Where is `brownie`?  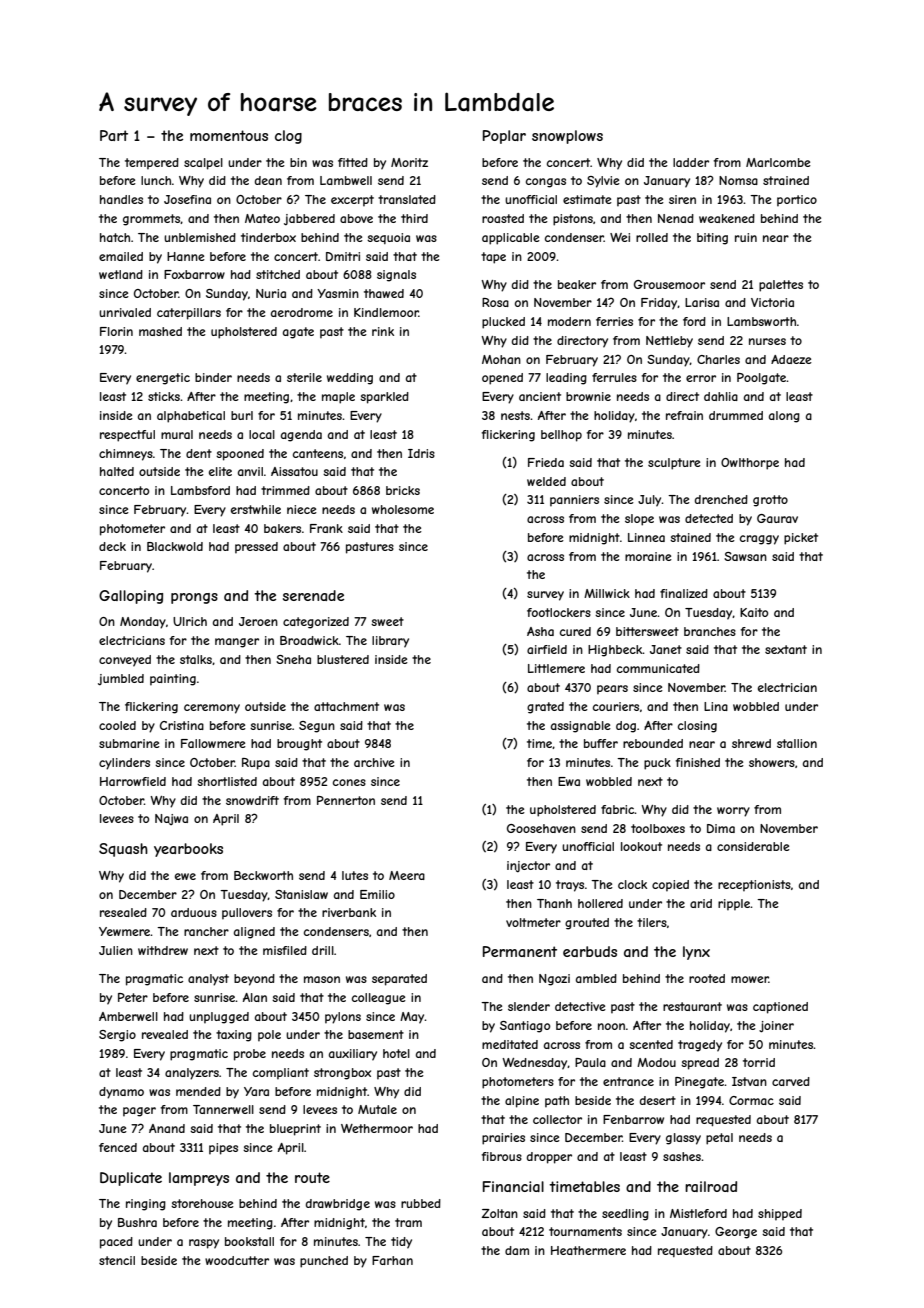 brownie is located at coordinates (588, 396).
